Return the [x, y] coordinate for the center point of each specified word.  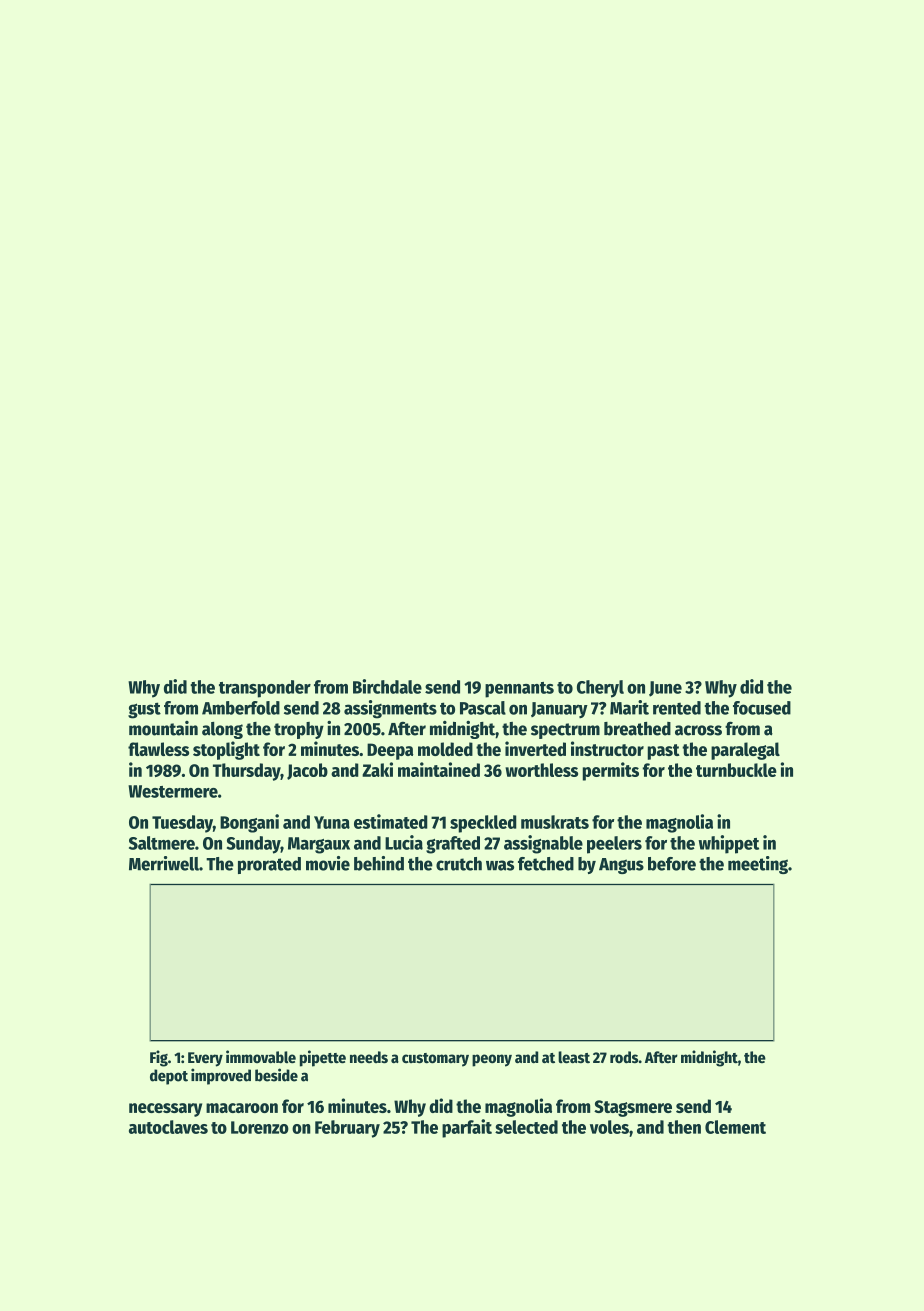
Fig [159, 1058]
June [665, 689]
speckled [483, 824]
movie [328, 863]
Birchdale [387, 686]
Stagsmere [633, 1108]
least [574, 1057]
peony [492, 1060]
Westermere [173, 791]
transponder [265, 689]
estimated [391, 821]
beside [276, 1075]
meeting [758, 865]
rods [624, 1057]
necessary [165, 1110]
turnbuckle [736, 770]
